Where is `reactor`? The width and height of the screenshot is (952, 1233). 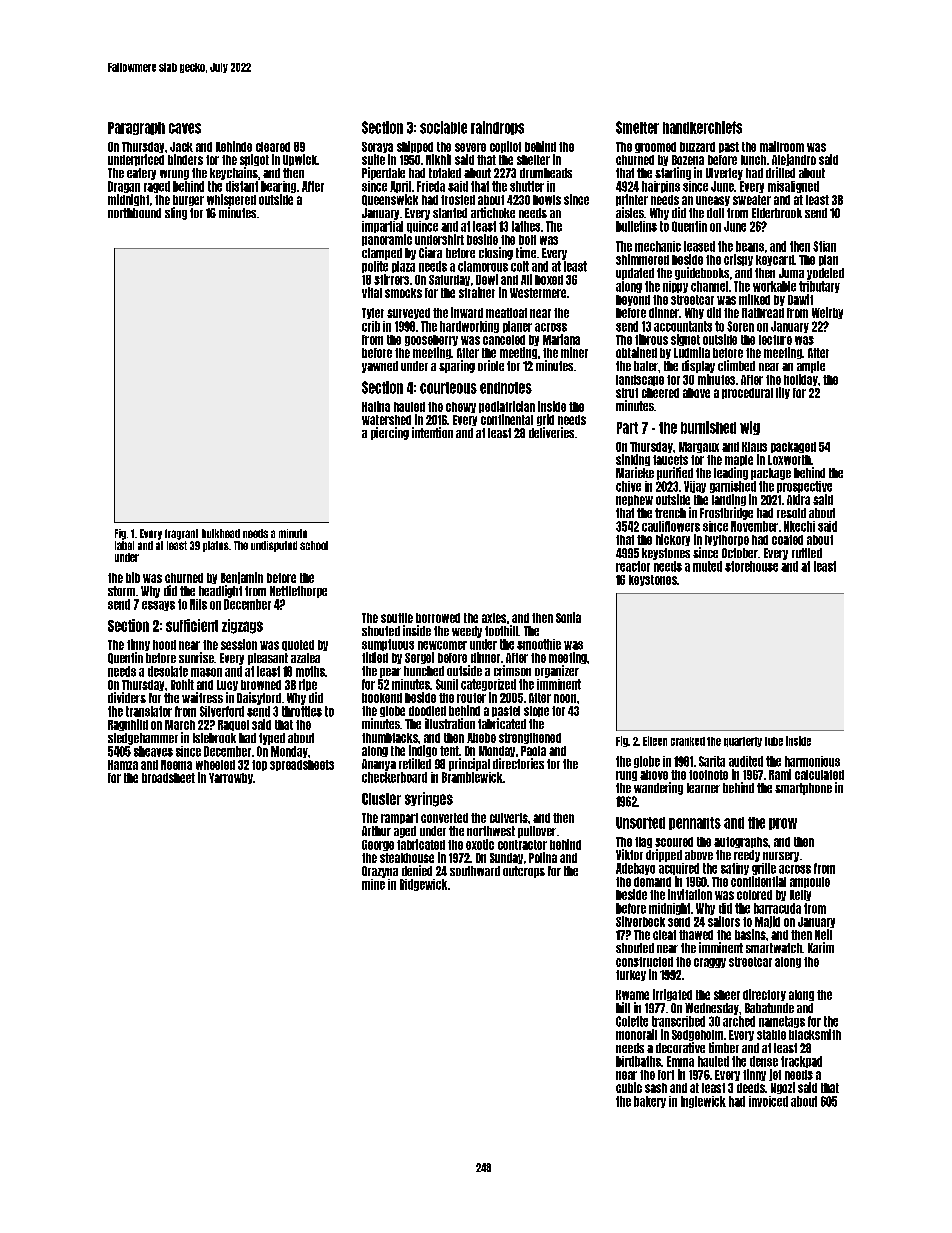 reactor is located at coordinates (633, 566).
